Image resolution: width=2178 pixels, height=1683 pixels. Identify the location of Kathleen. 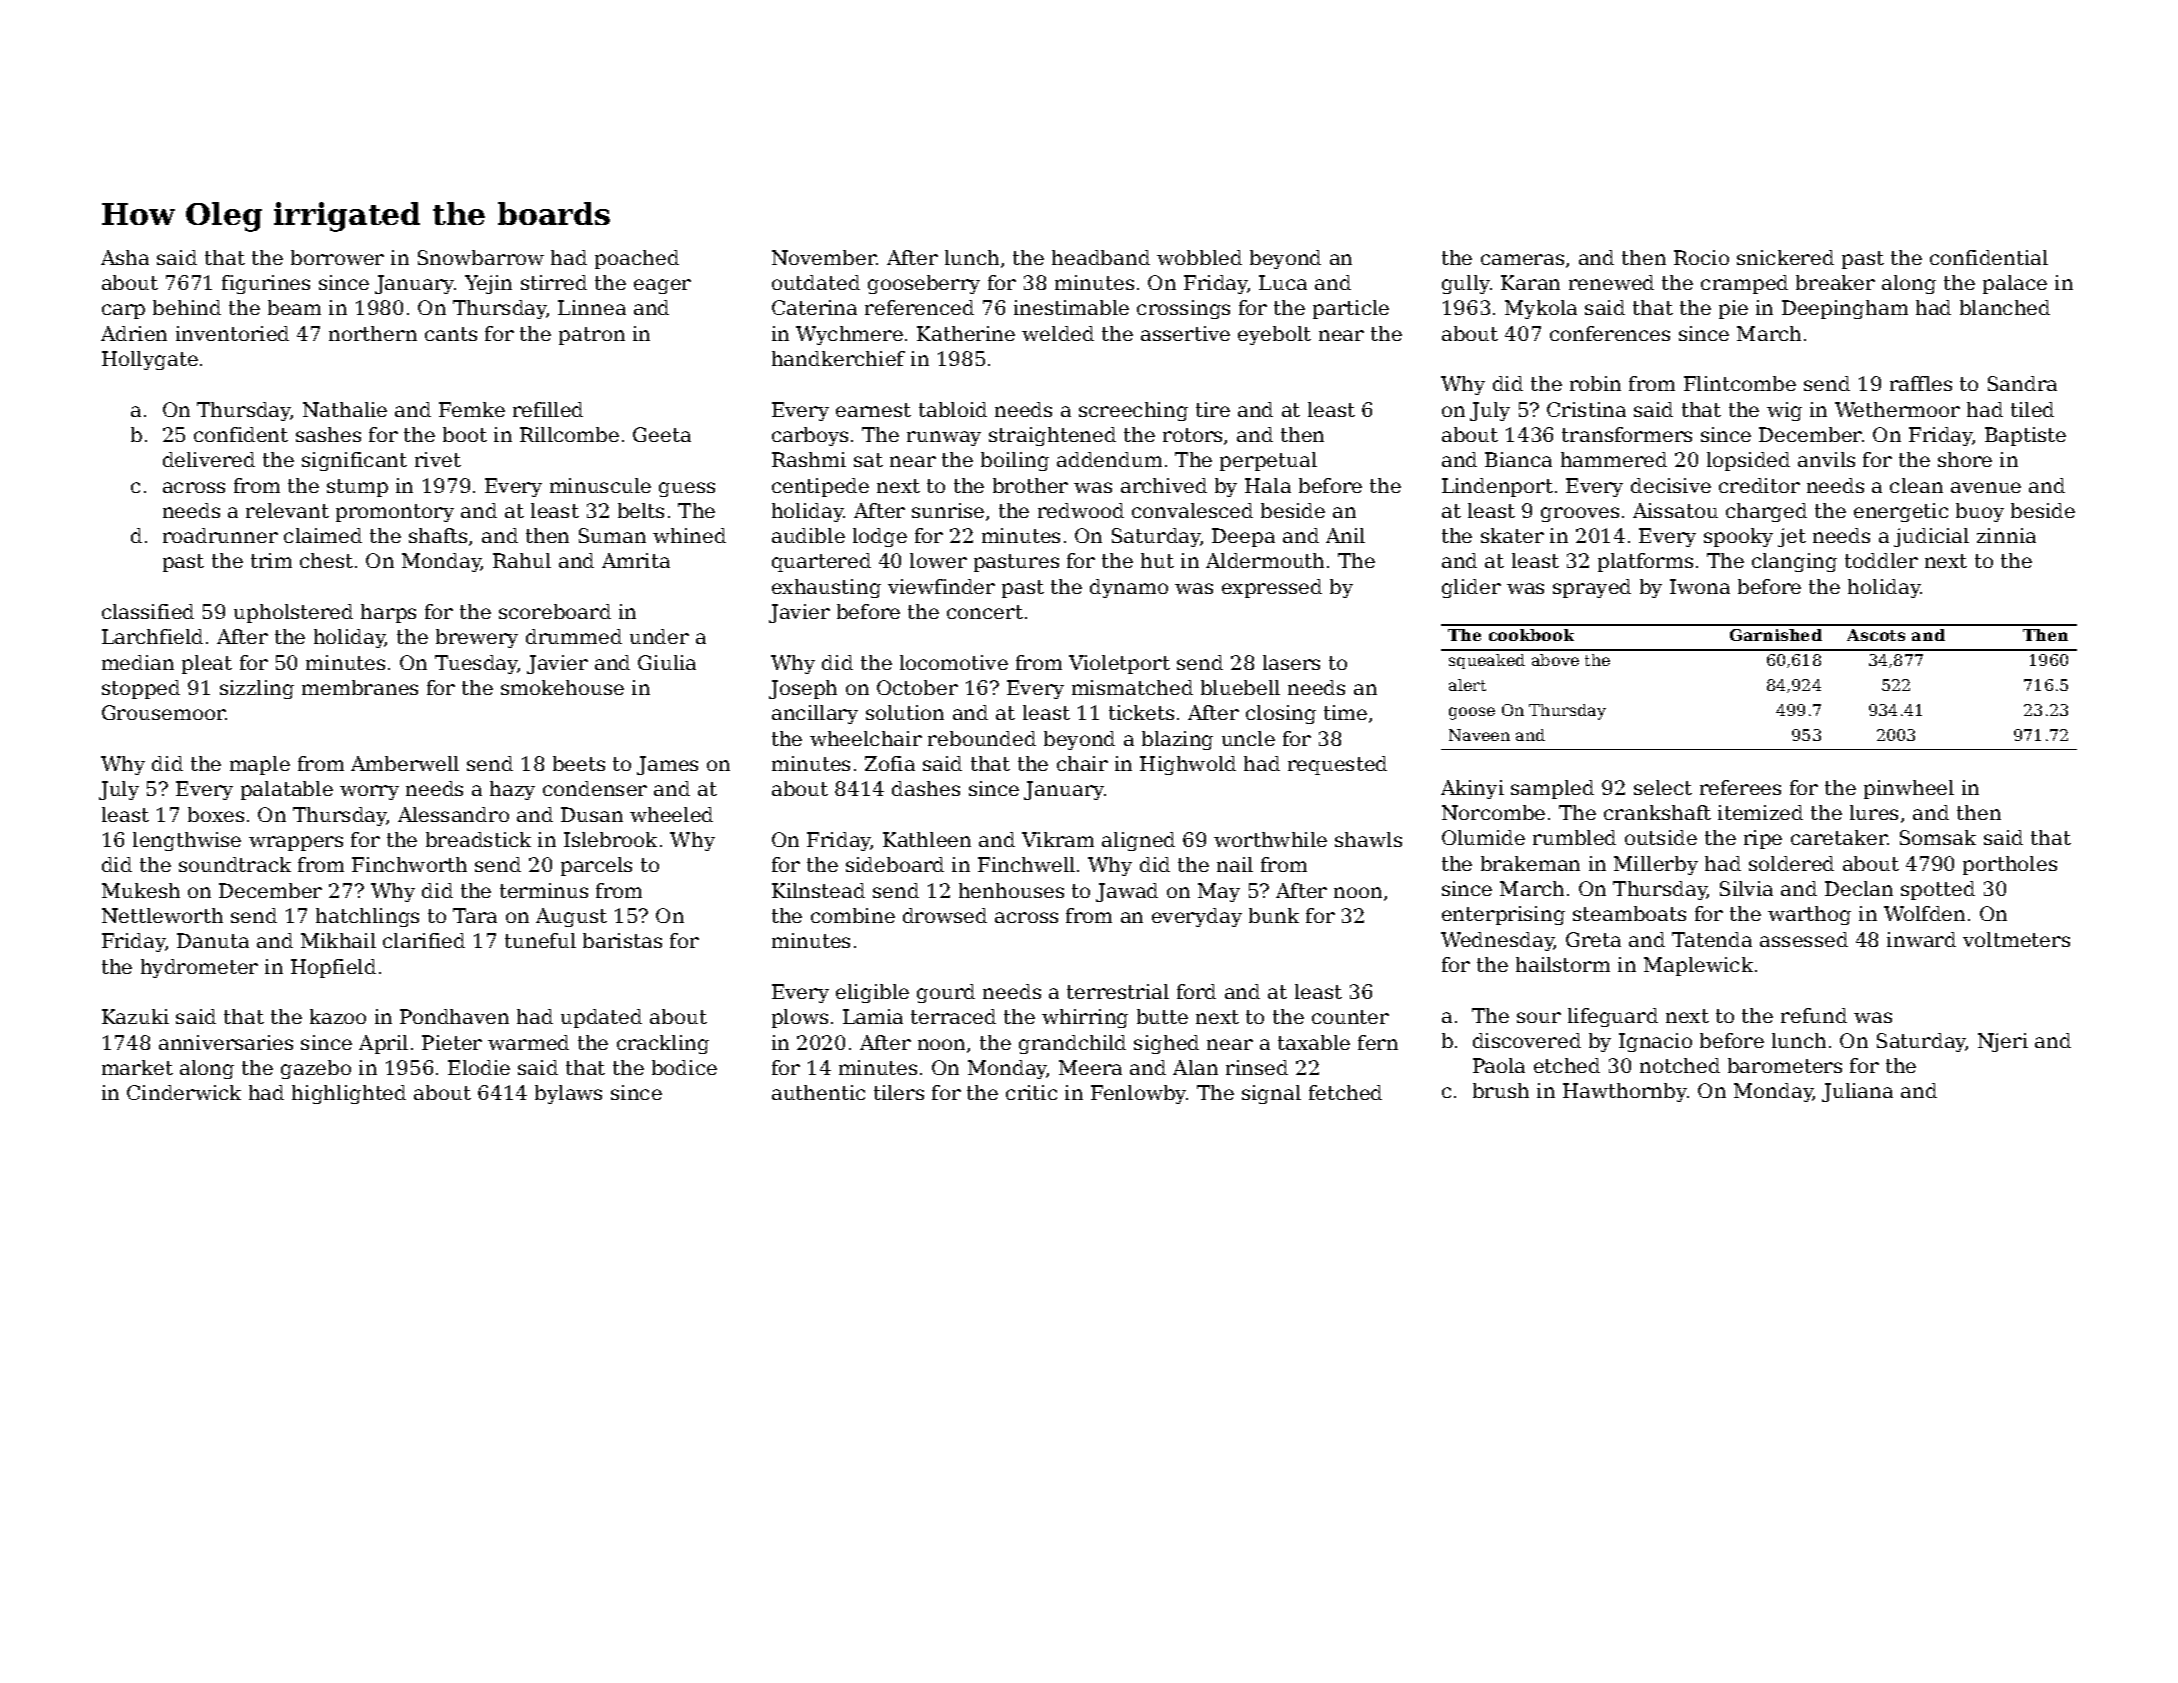
(927, 839).
